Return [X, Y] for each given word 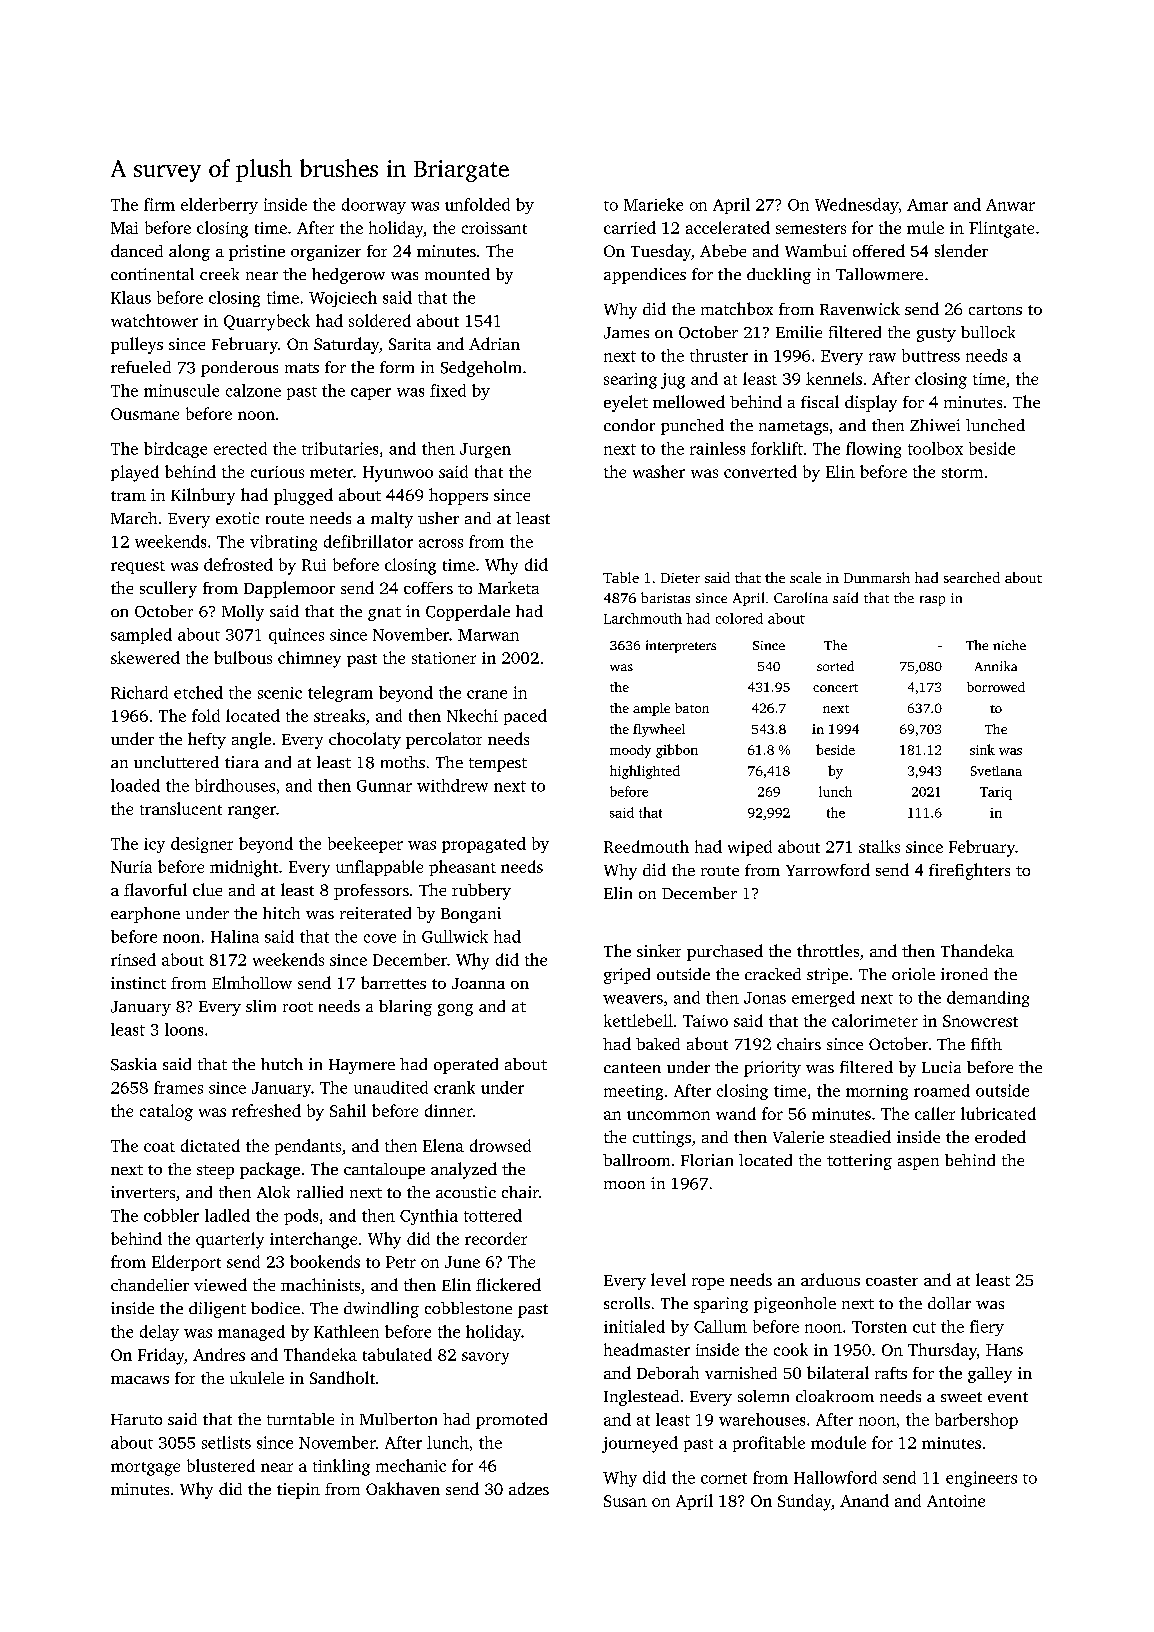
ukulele [257, 1377]
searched [972, 577]
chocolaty [365, 740]
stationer [444, 658]
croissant [494, 228]
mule [925, 227]
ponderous [239, 369]
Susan [625, 1501]
